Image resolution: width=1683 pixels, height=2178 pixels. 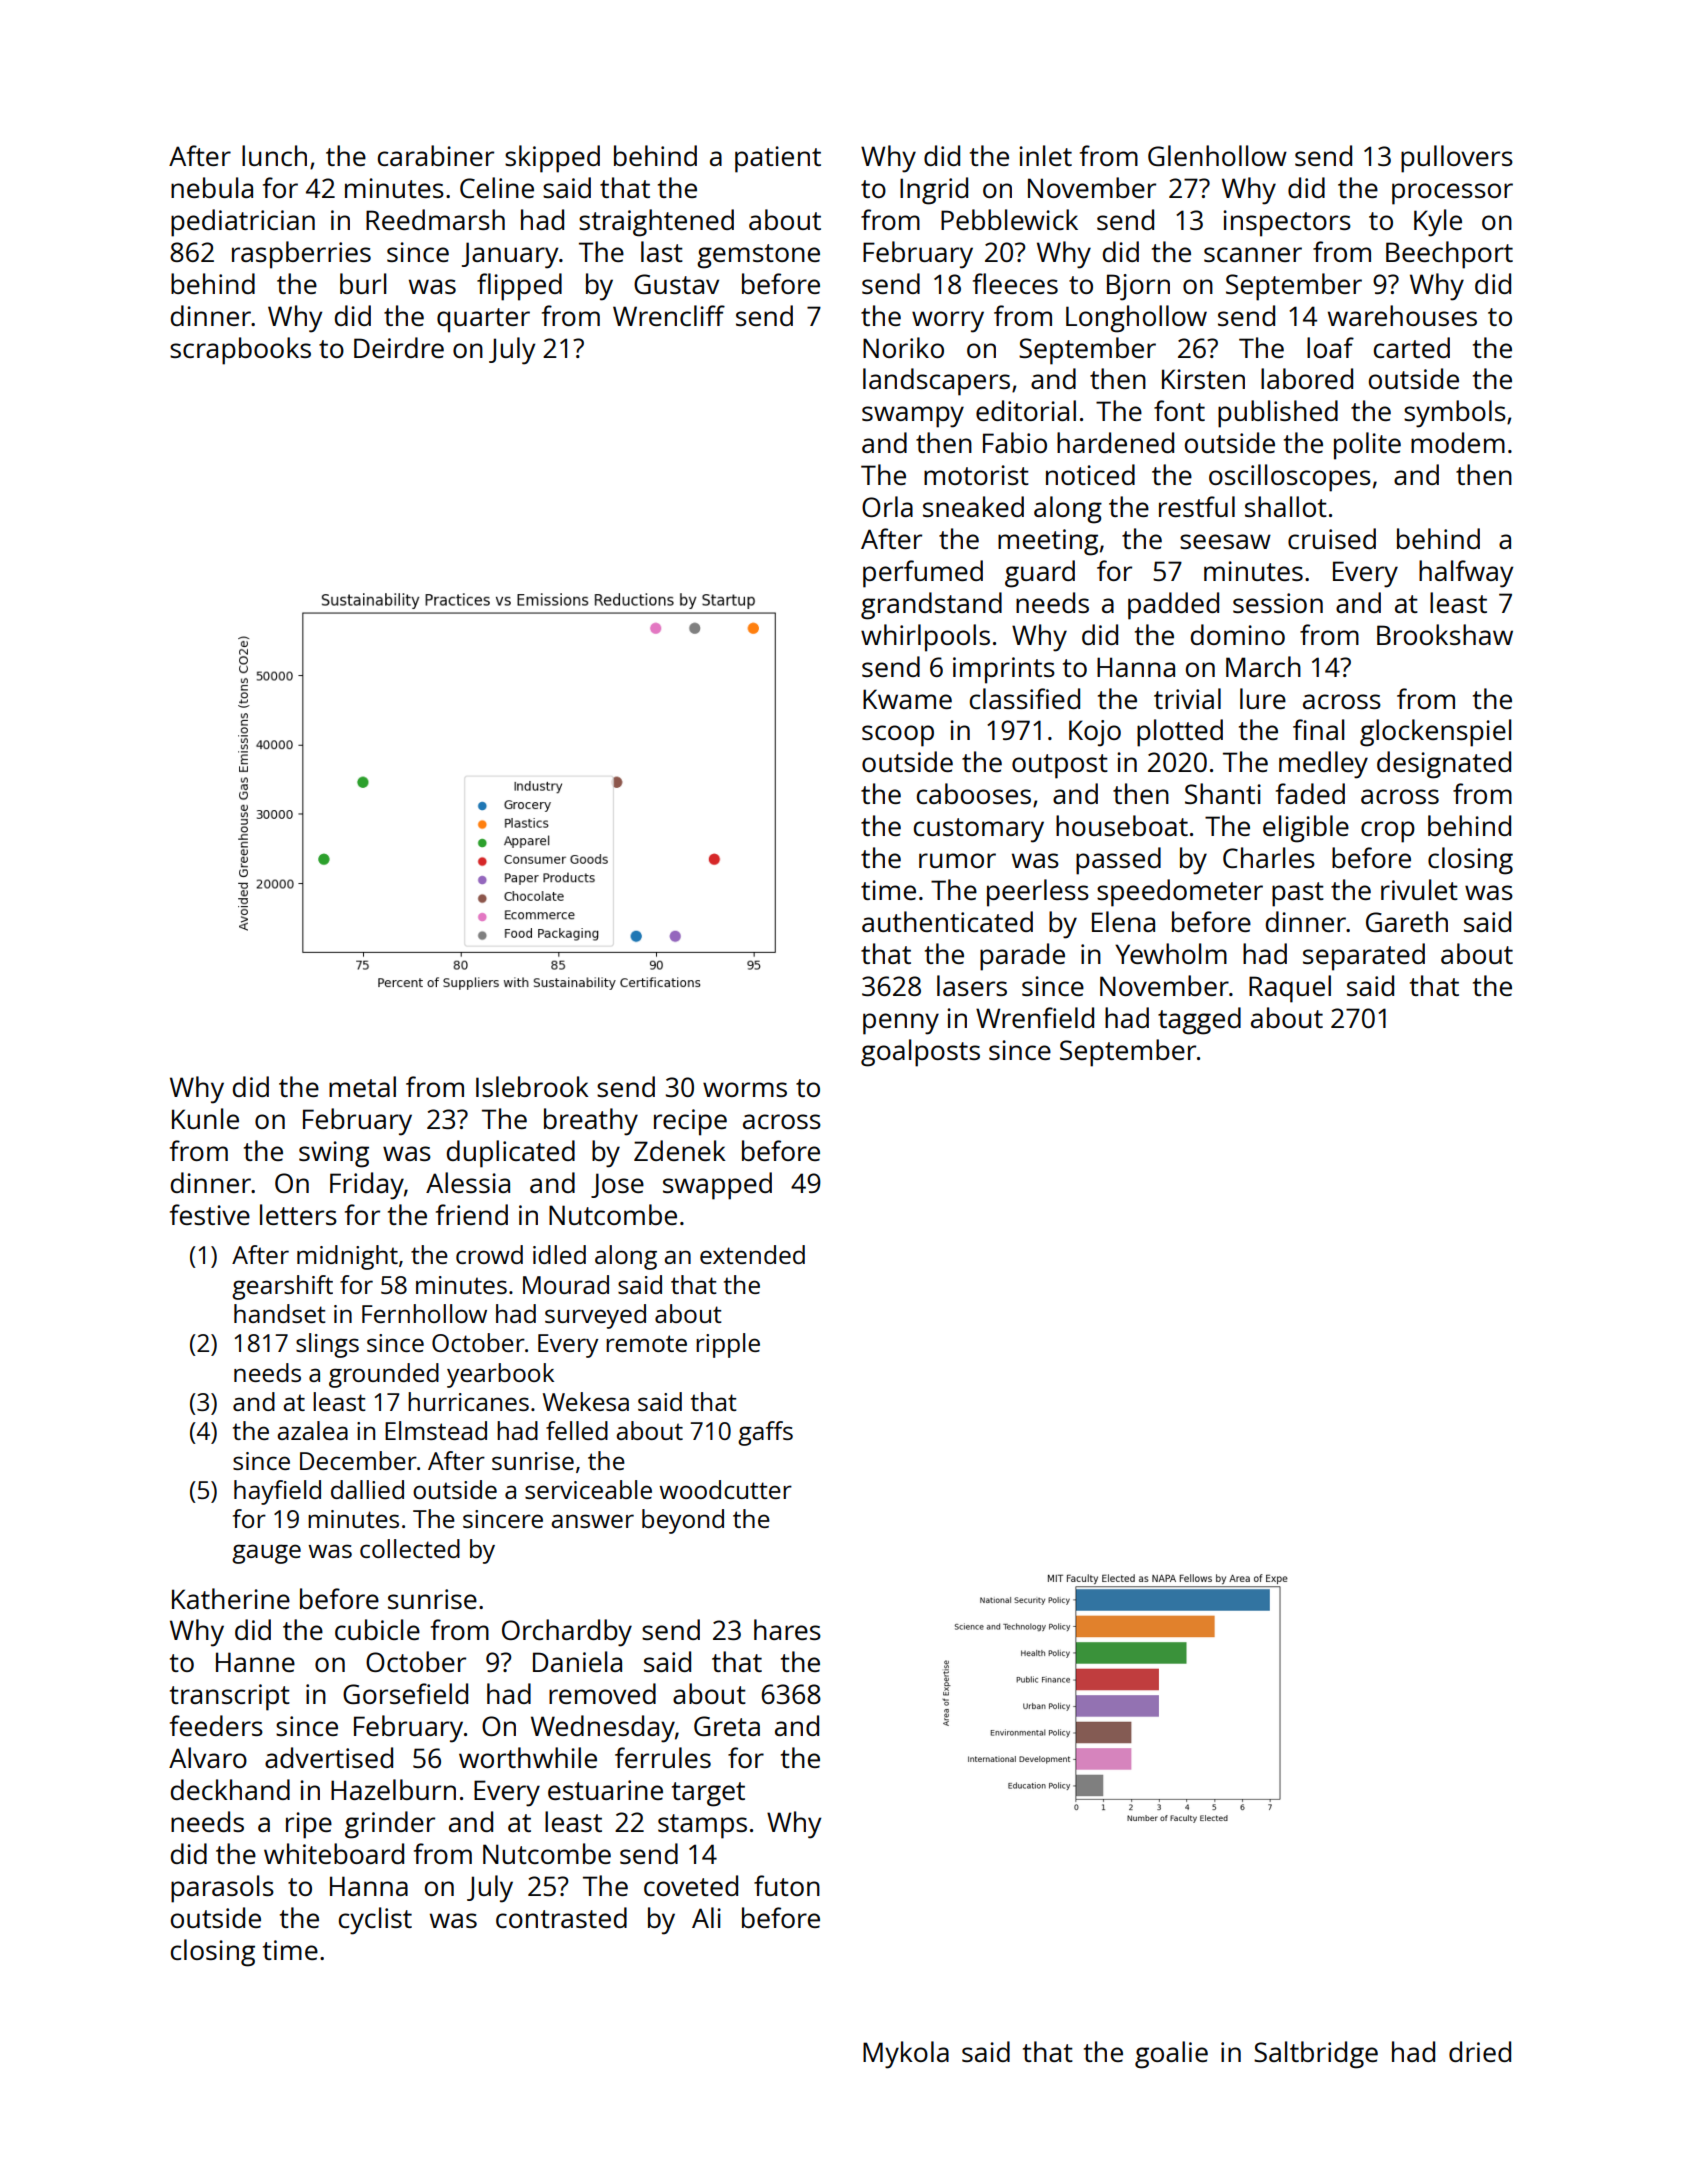 What do you see at coordinates (669, 315) in the screenshot?
I see `Wrencliff` at bounding box center [669, 315].
